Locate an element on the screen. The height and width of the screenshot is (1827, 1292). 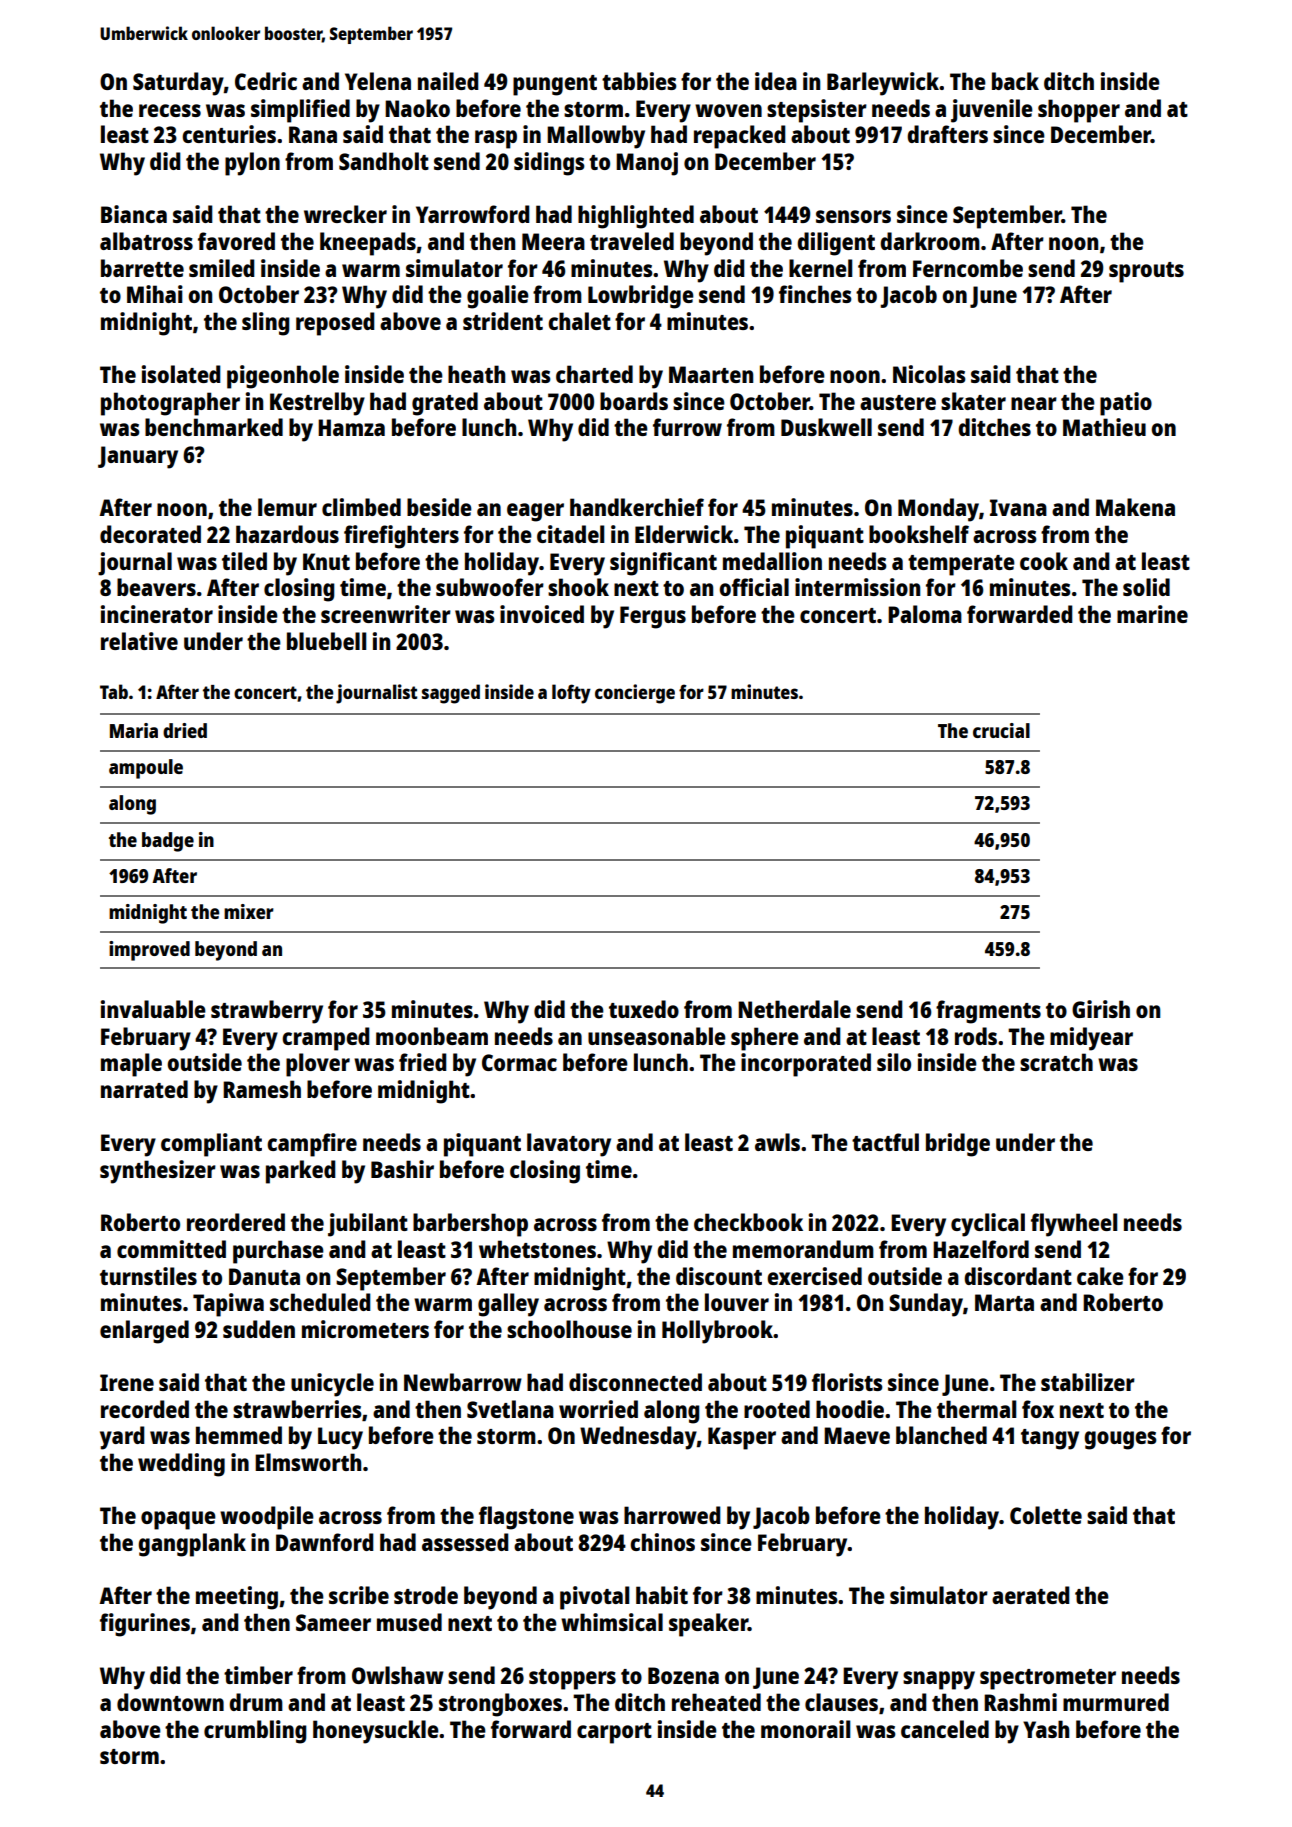
lofty is located at coordinates (571, 694).
